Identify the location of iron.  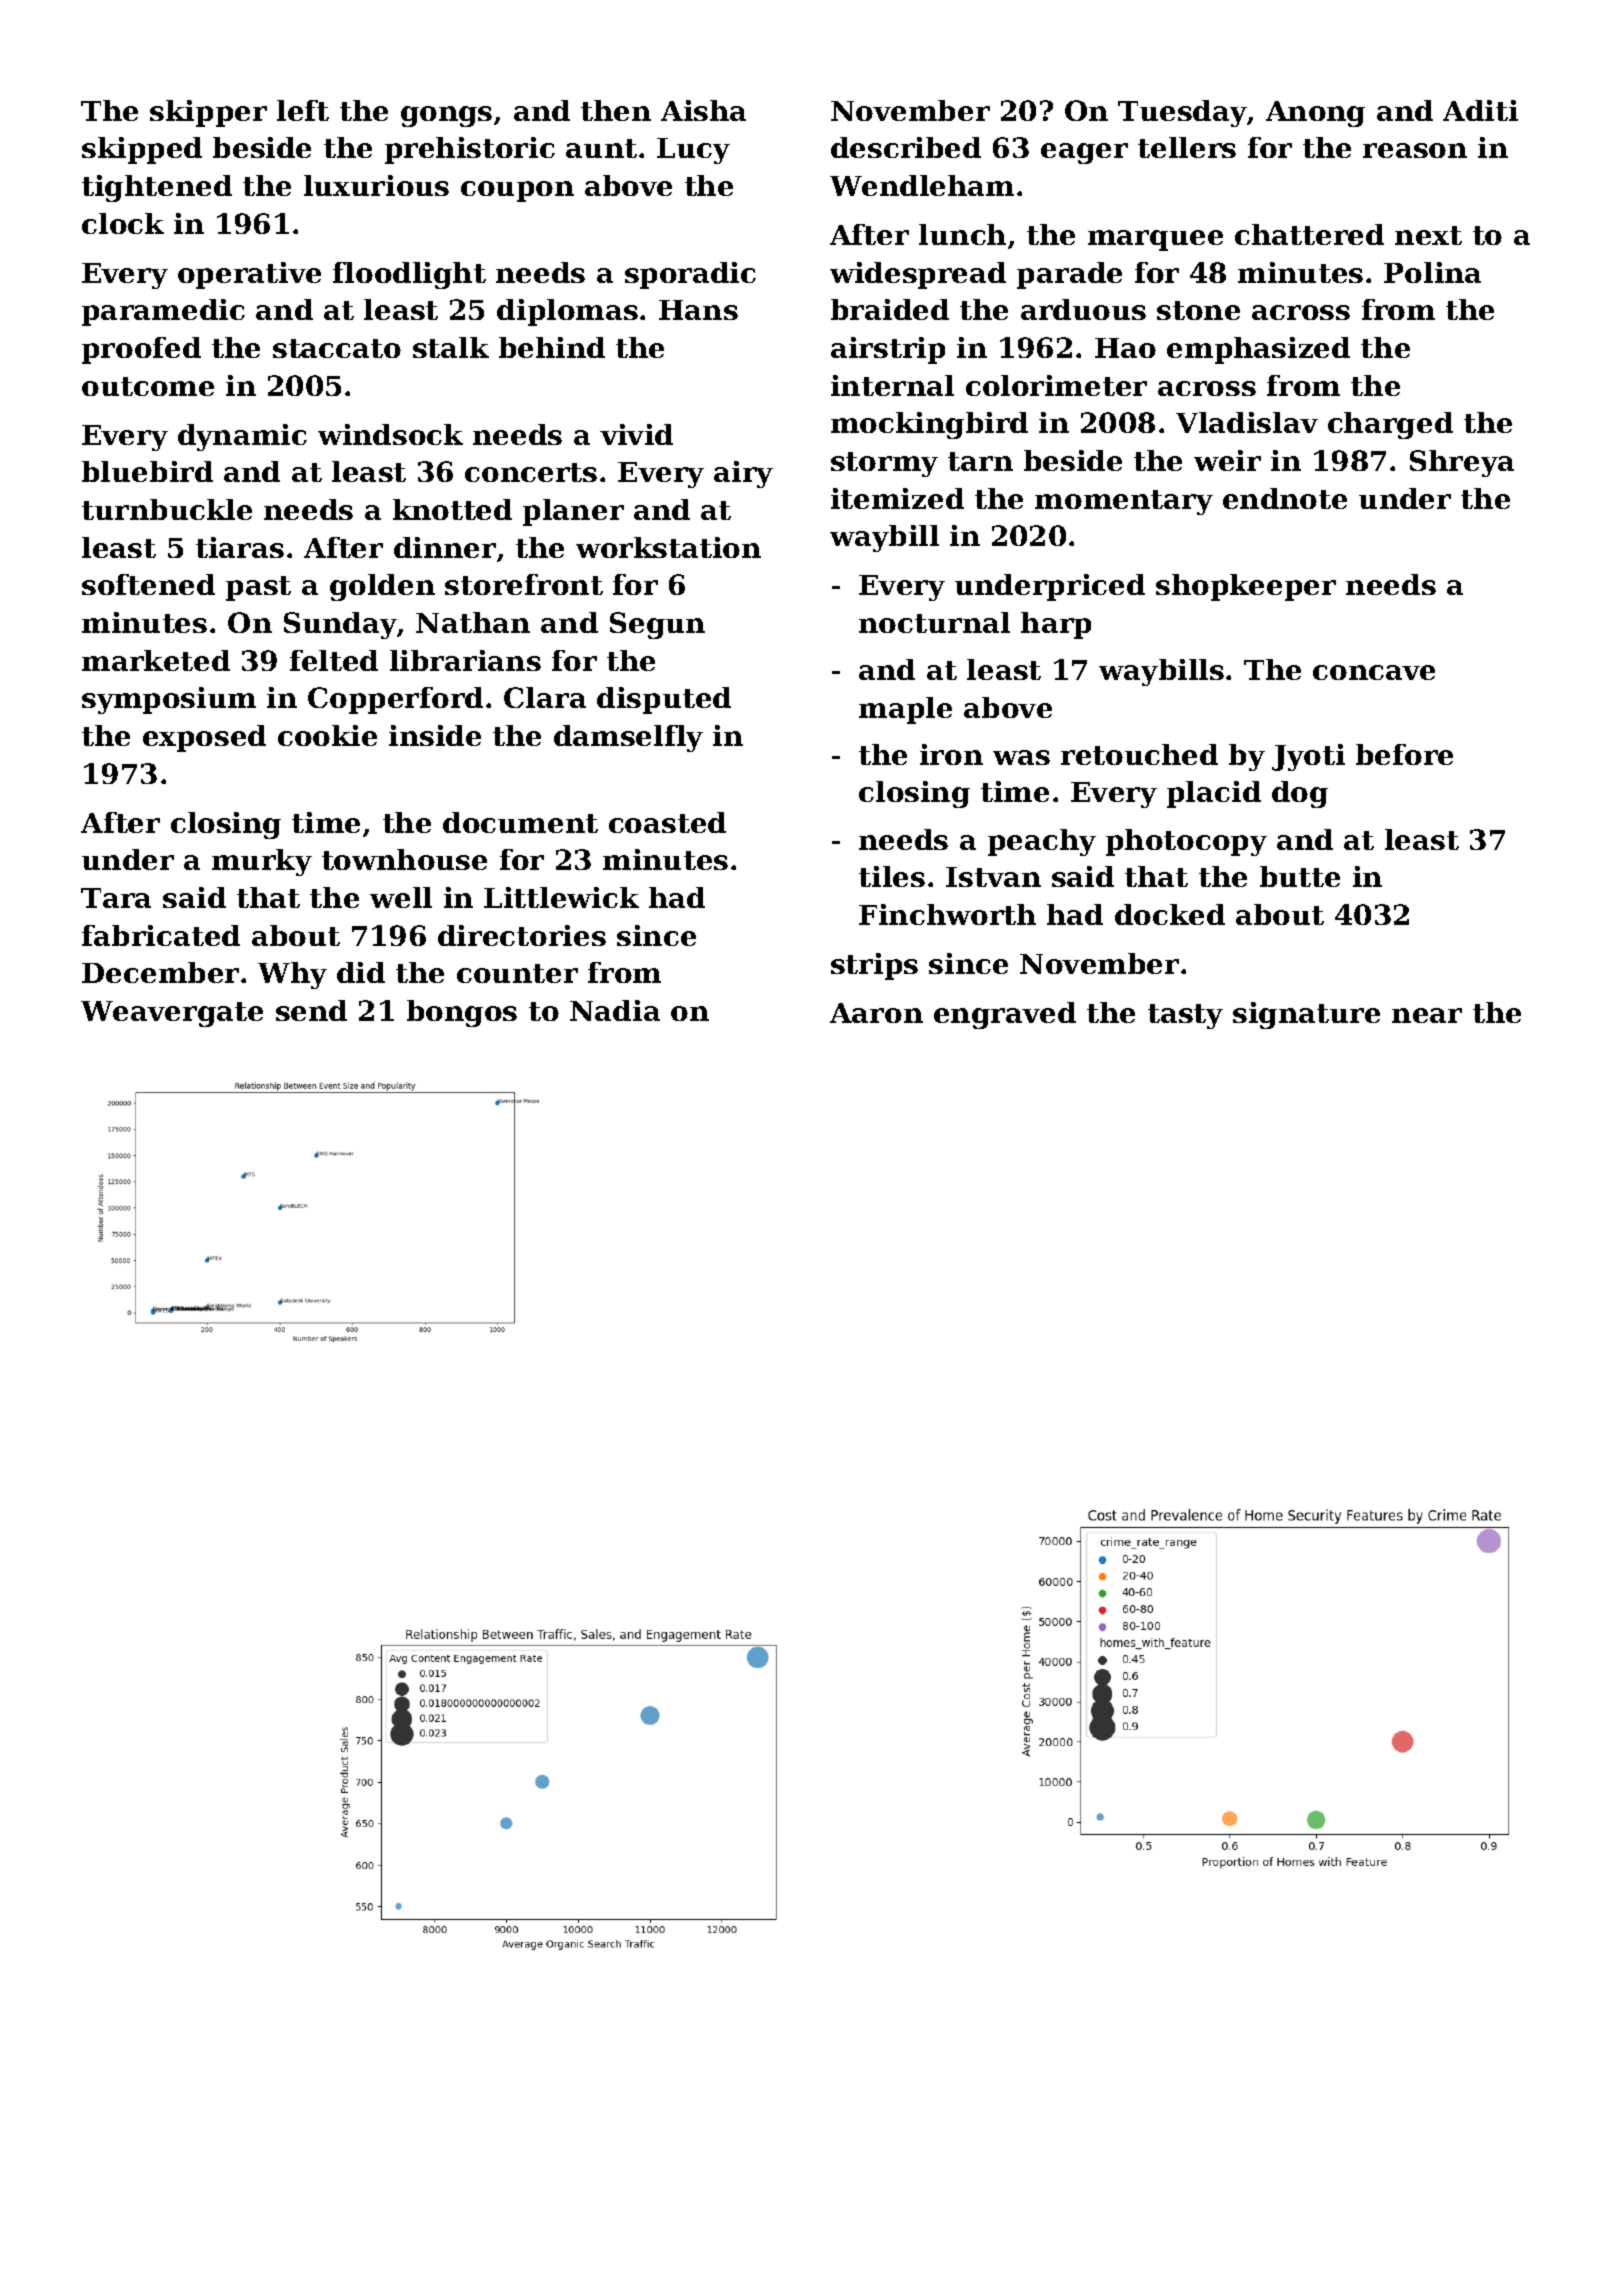
(951, 754).
